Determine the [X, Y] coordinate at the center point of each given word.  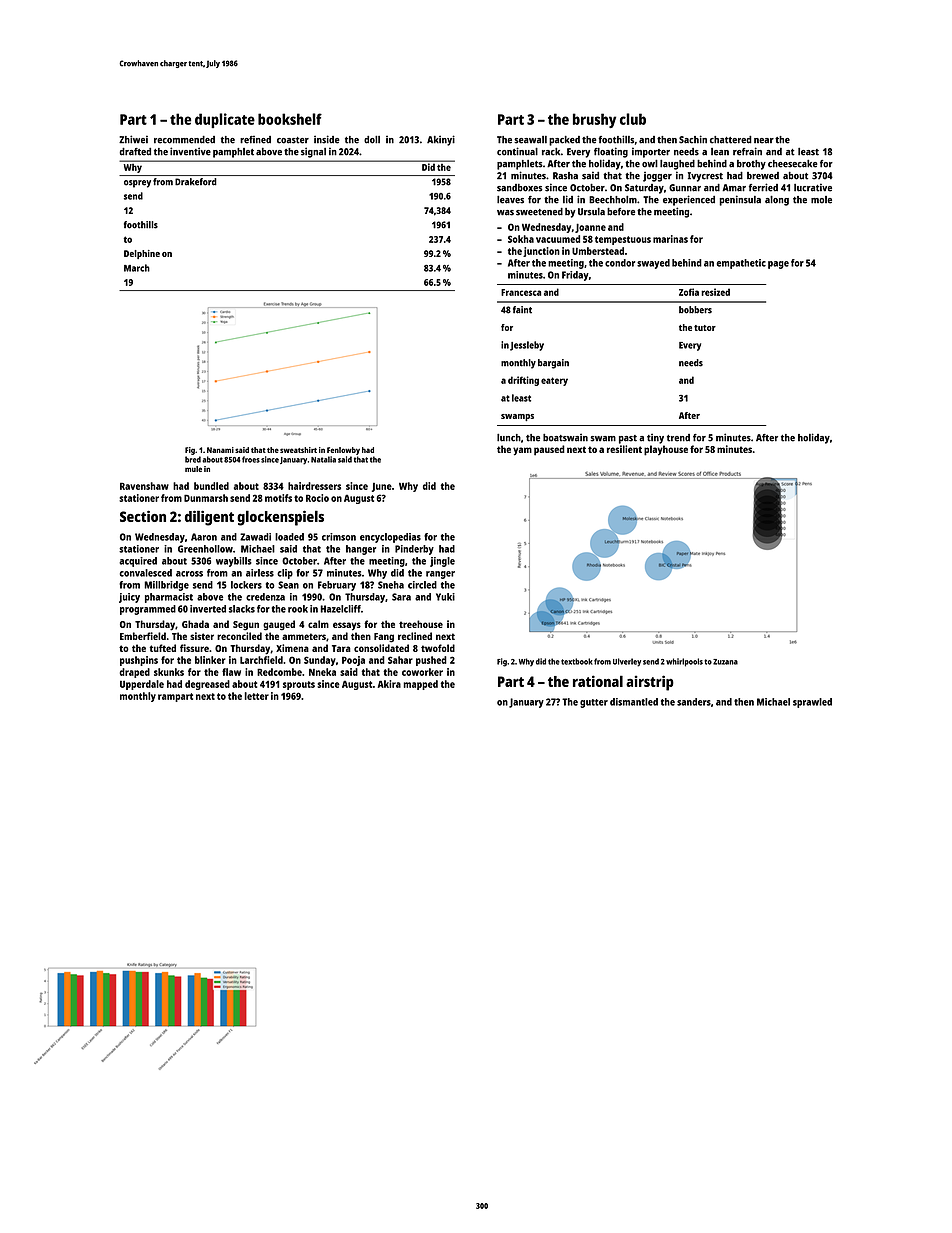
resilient [624, 449]
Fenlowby [343, 451]
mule [193, 469]
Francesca [521, 292]
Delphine [142, 254]
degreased [207, 685]
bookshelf [290, 119]
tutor [705, 328]
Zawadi [255, 537]
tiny [655, 438]
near [764, 141]
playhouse [666, 450]
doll [372, 140]
